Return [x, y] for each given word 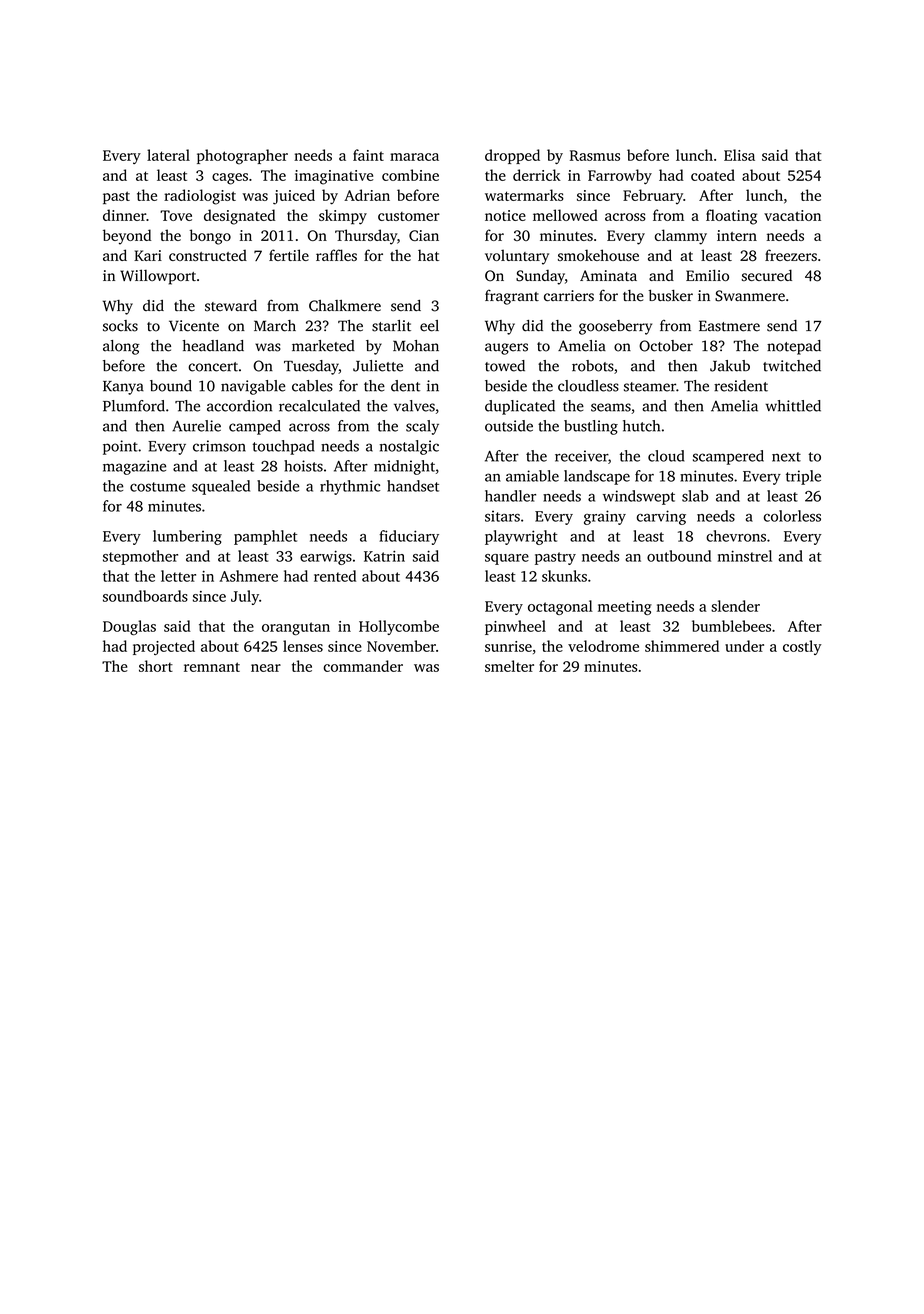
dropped [512, 156]
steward [231, 306]
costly [802, 647]
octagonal [560, 607]
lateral [168, 155]
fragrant [512, 297]
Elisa [739, 155]
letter [178, 576]
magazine [134, 467]
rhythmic [350, 487]
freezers [791, 255]
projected [164, 647]
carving [661, 517]
